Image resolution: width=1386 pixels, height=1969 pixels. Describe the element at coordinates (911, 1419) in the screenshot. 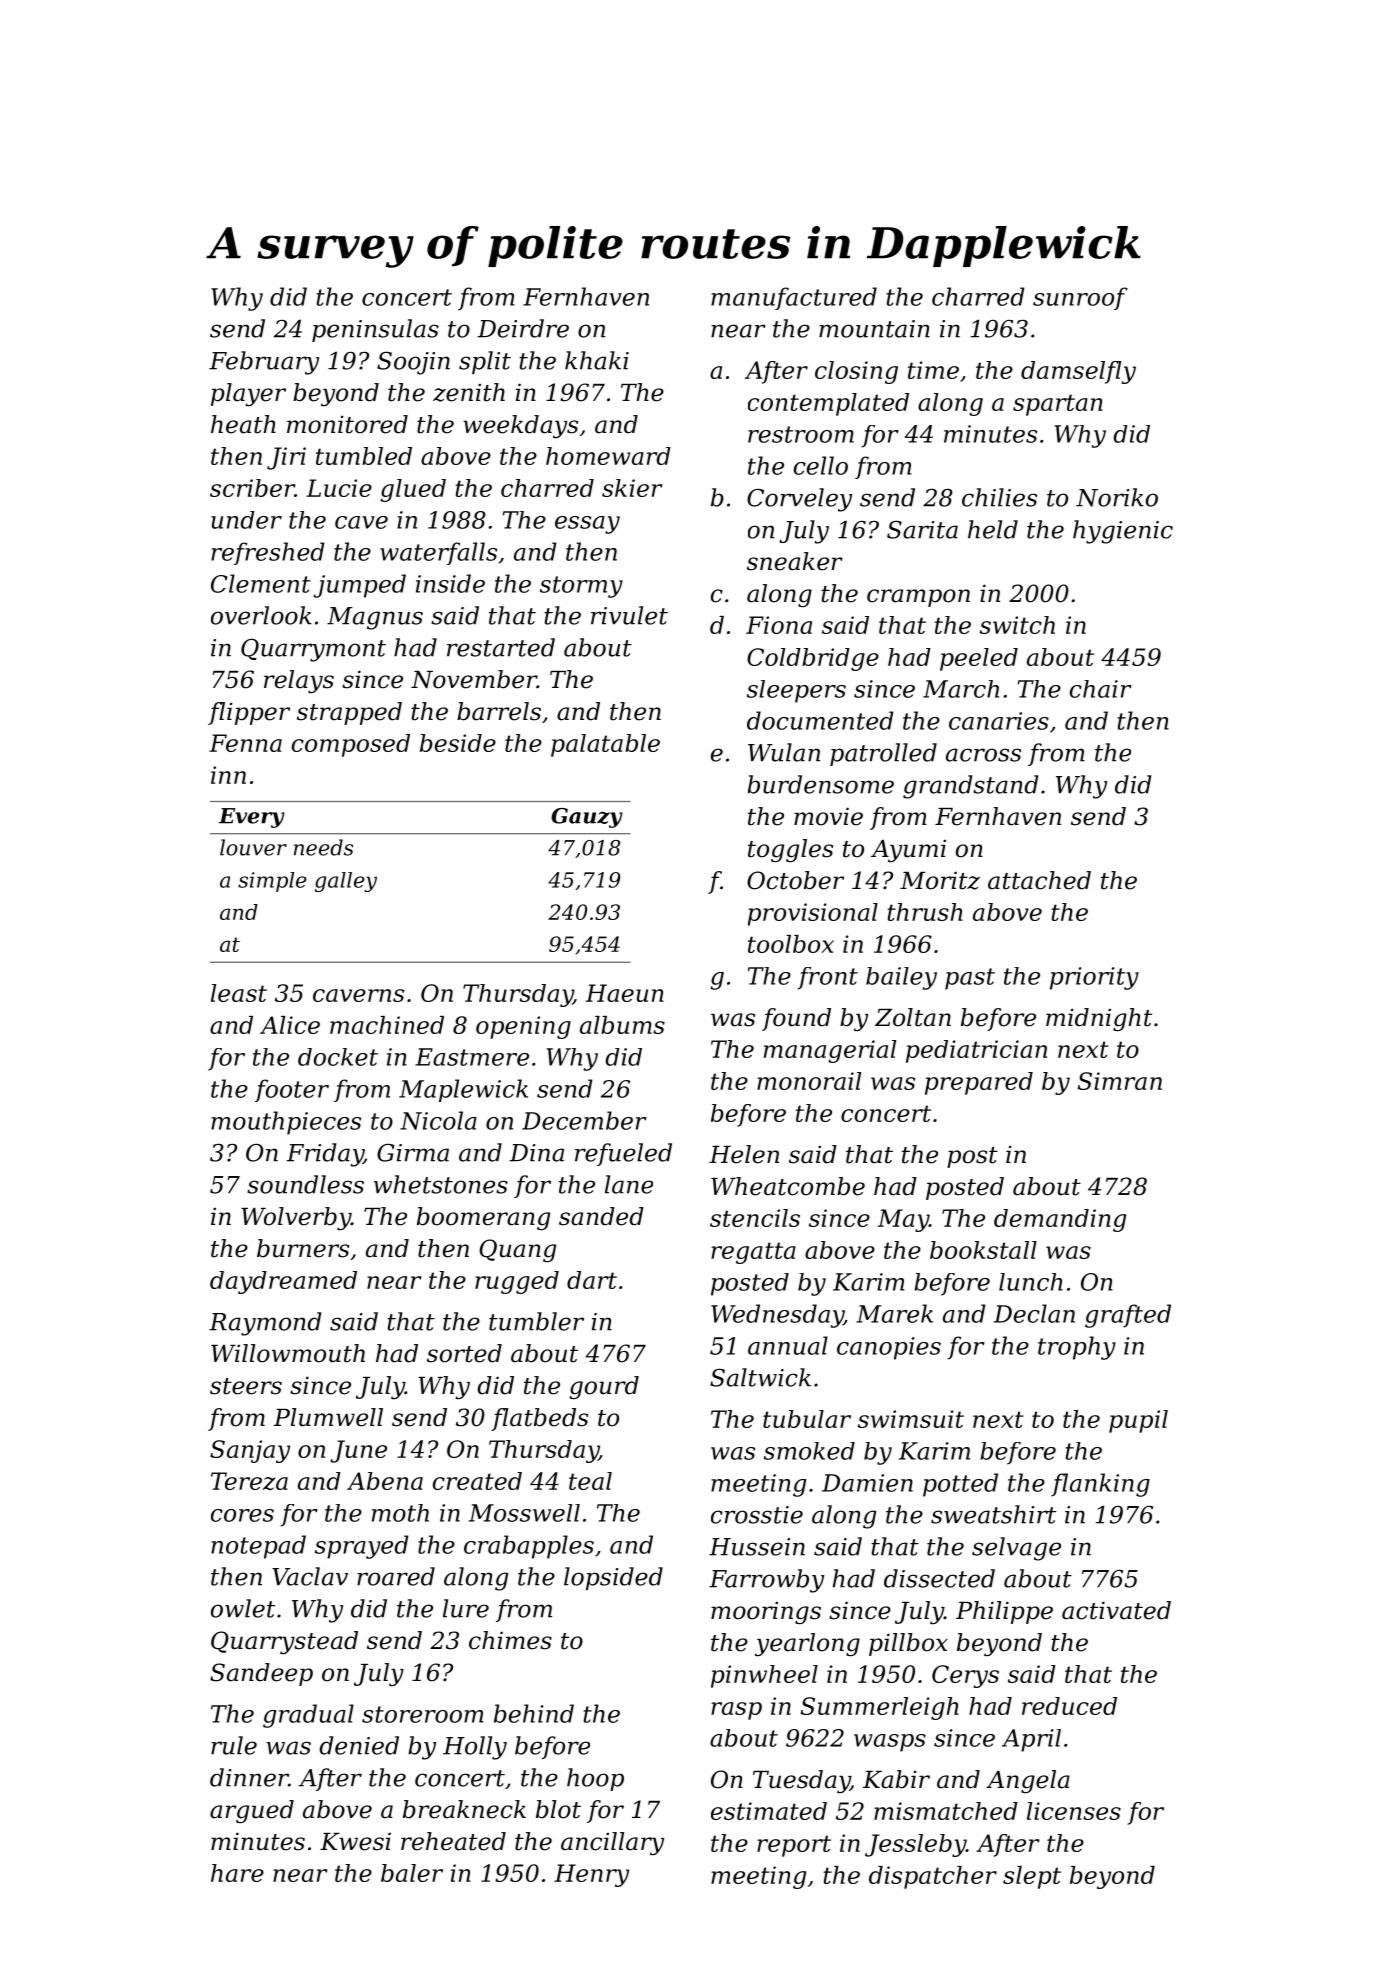

I see `swimsuit` at that location.
